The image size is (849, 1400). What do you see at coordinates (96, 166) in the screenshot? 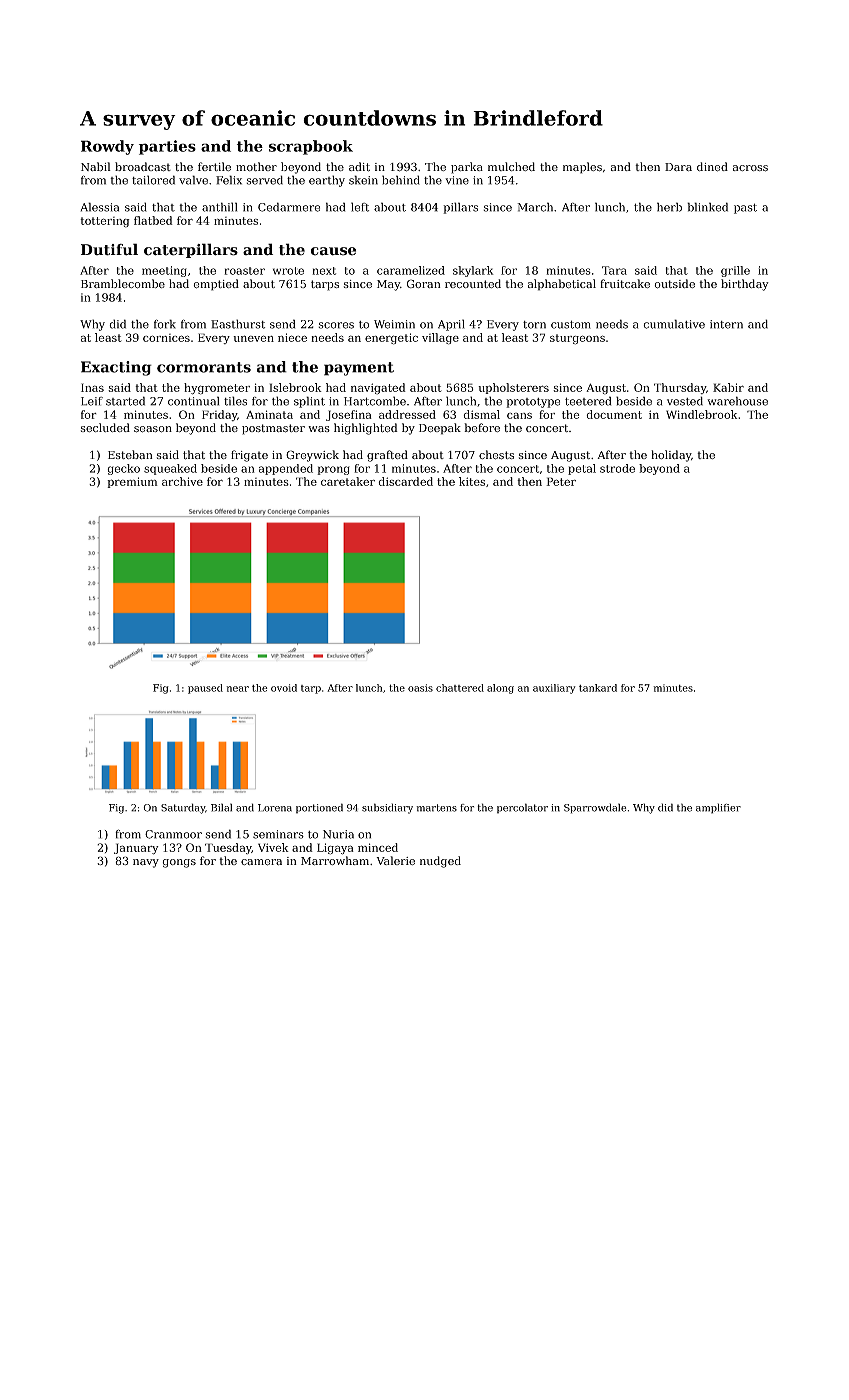
I see `Nabil` at bounding box center [96, 166].
